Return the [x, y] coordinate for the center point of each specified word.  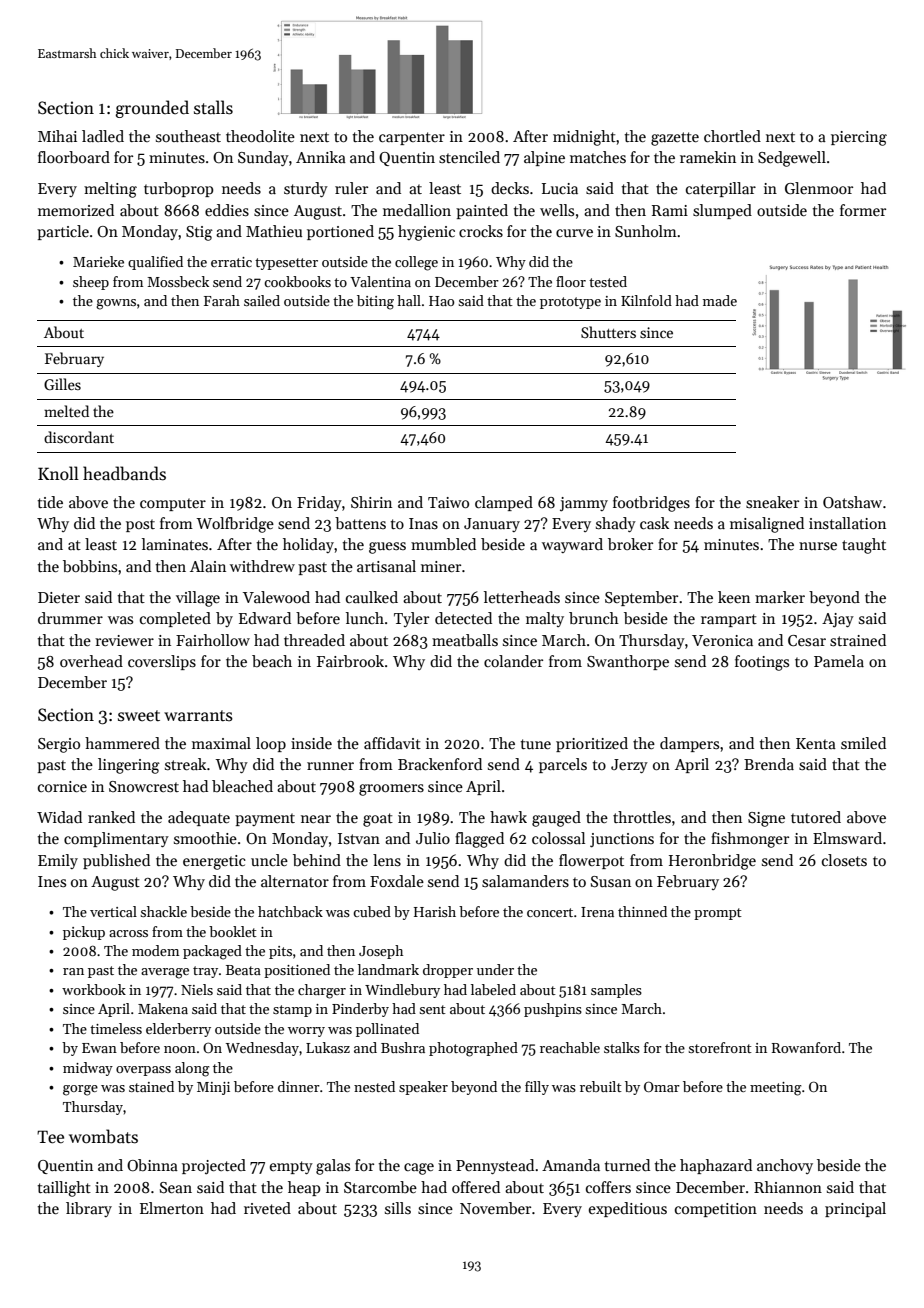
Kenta [816, 743]
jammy [584, 504]
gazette [675, 139]
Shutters [608, 332]
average [165, 973]
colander [513, 661]
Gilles [62, 384]
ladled [103, 136]
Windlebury [402, 991]
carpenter [412, 138]
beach [272, 661]
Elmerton [172, 1208]
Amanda [571, 1165]
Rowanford [806, 1047]
